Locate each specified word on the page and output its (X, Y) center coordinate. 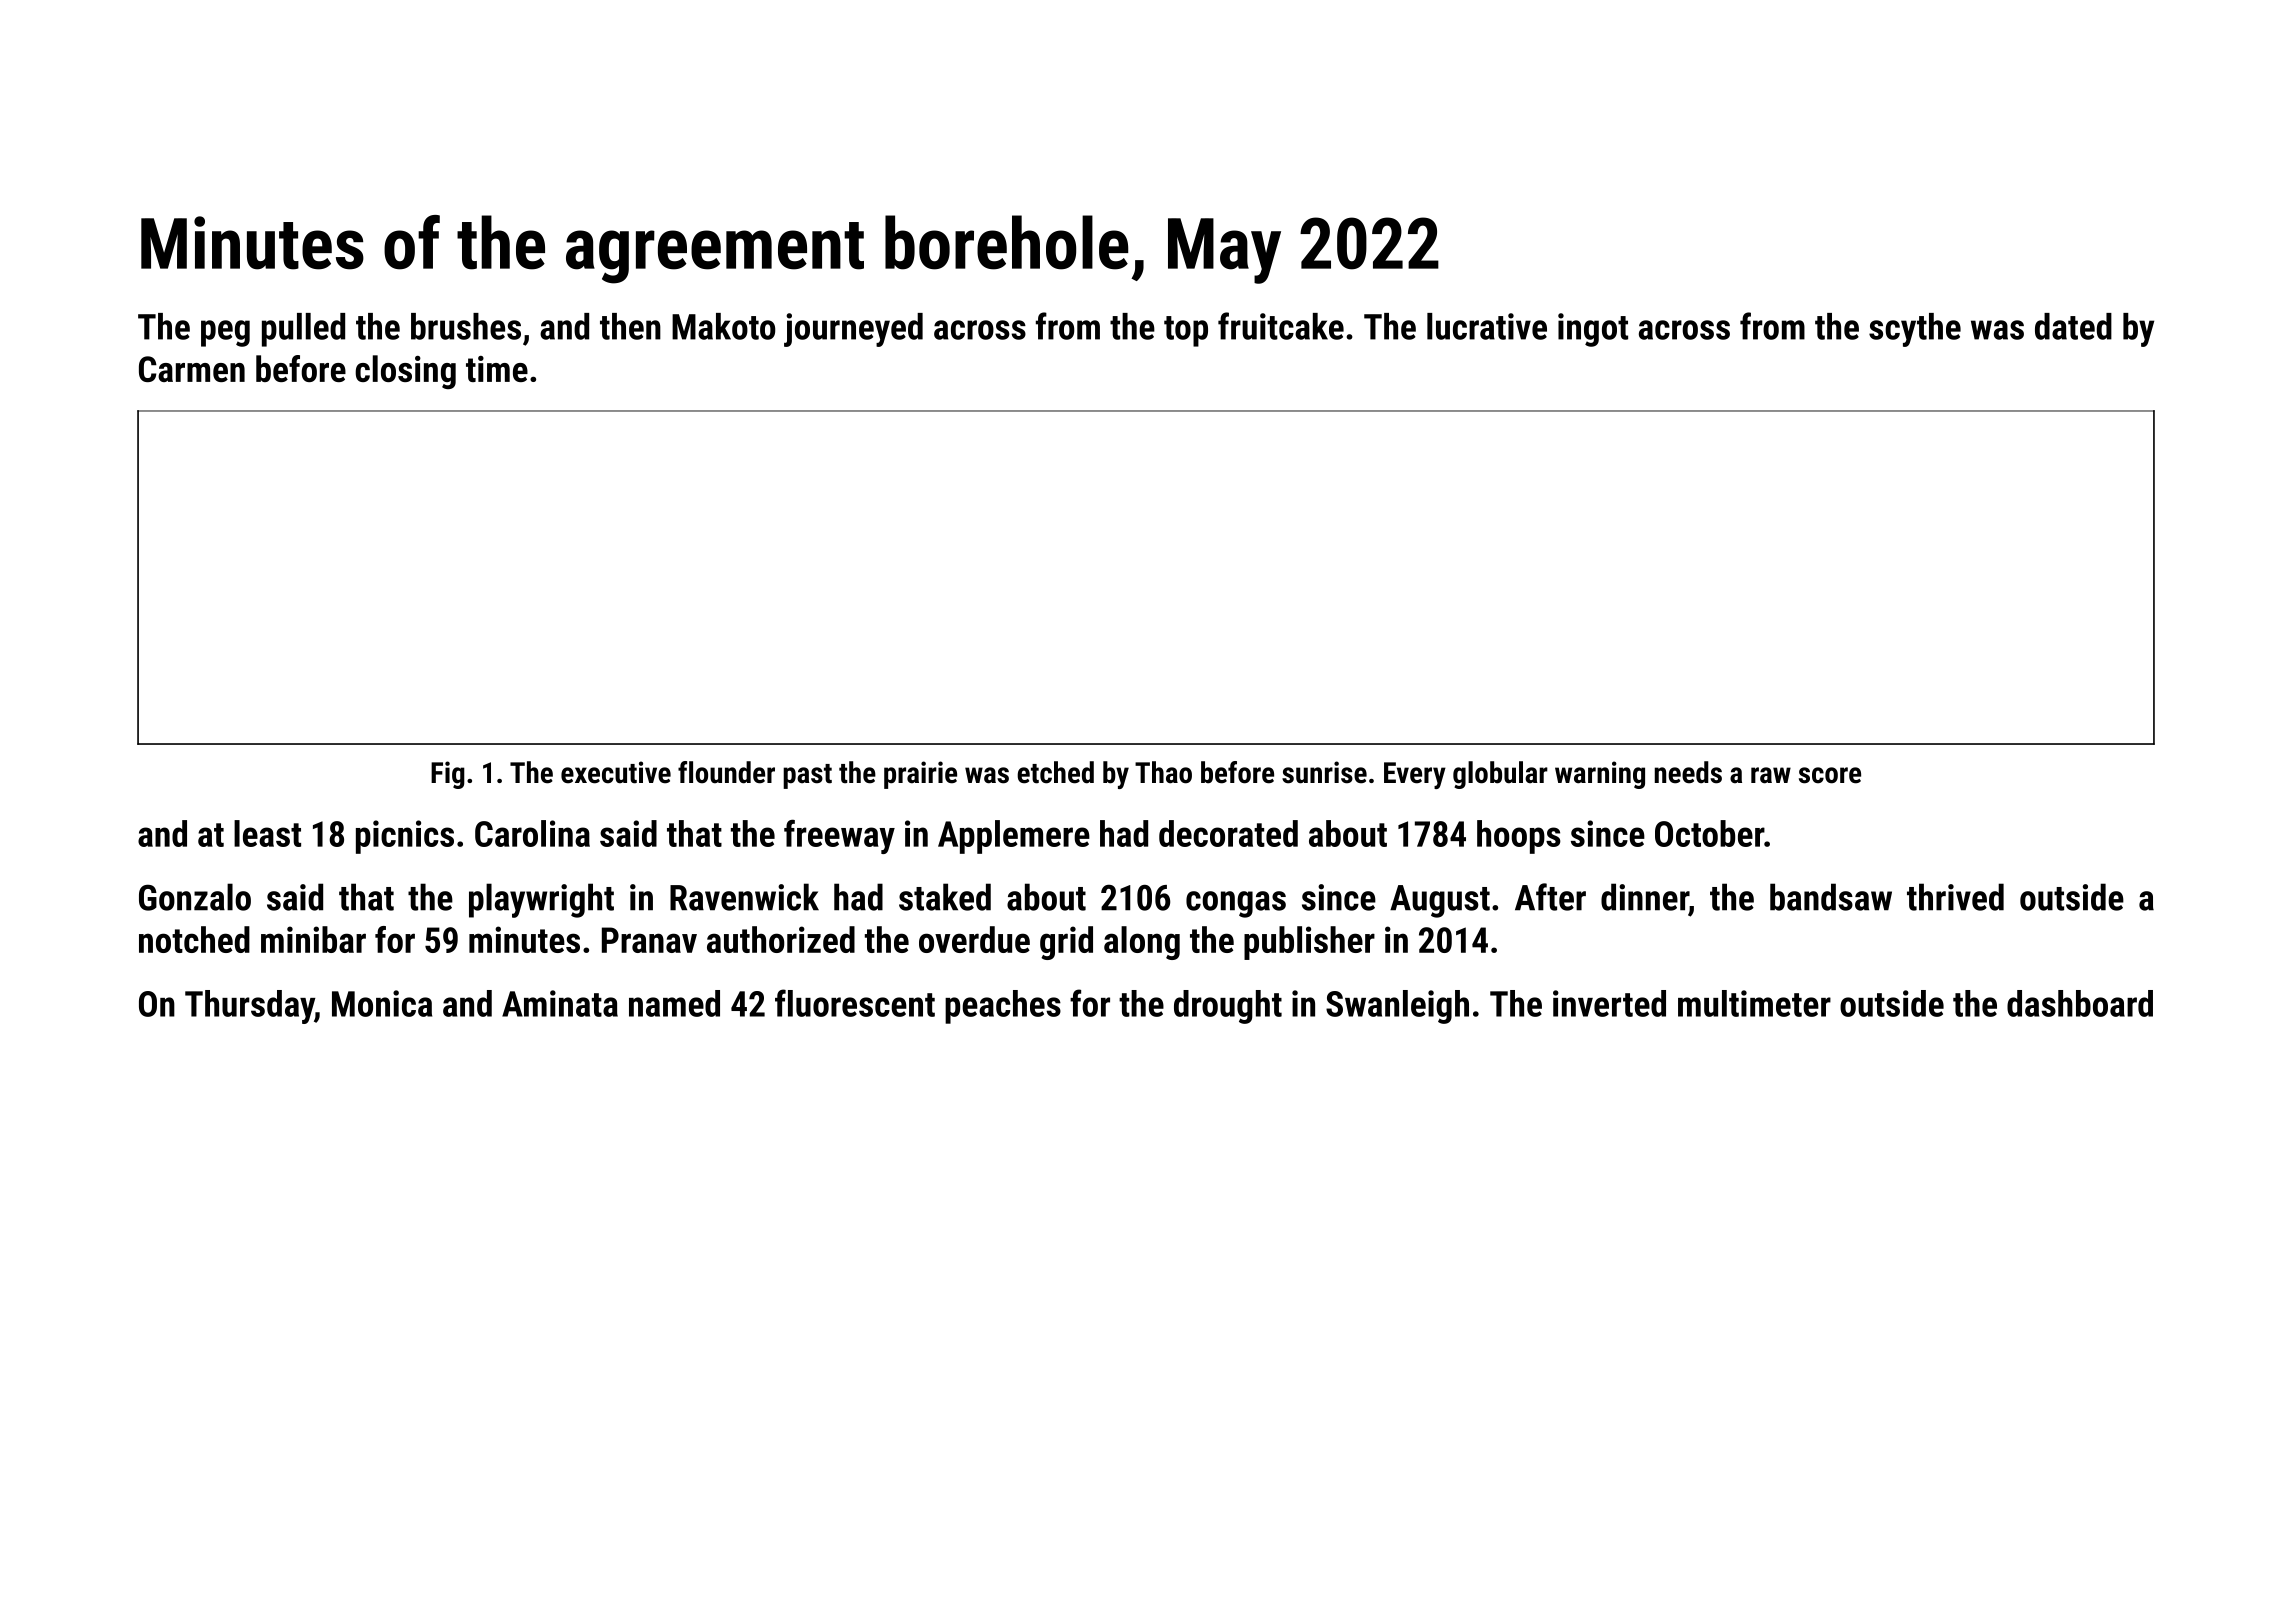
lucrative (1487, 326)
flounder (726, 772)
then (630, 326)
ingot (1593, 330)
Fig (448, 775)
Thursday (250, 1007)
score (1830, 775)
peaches (1003, 1007)
